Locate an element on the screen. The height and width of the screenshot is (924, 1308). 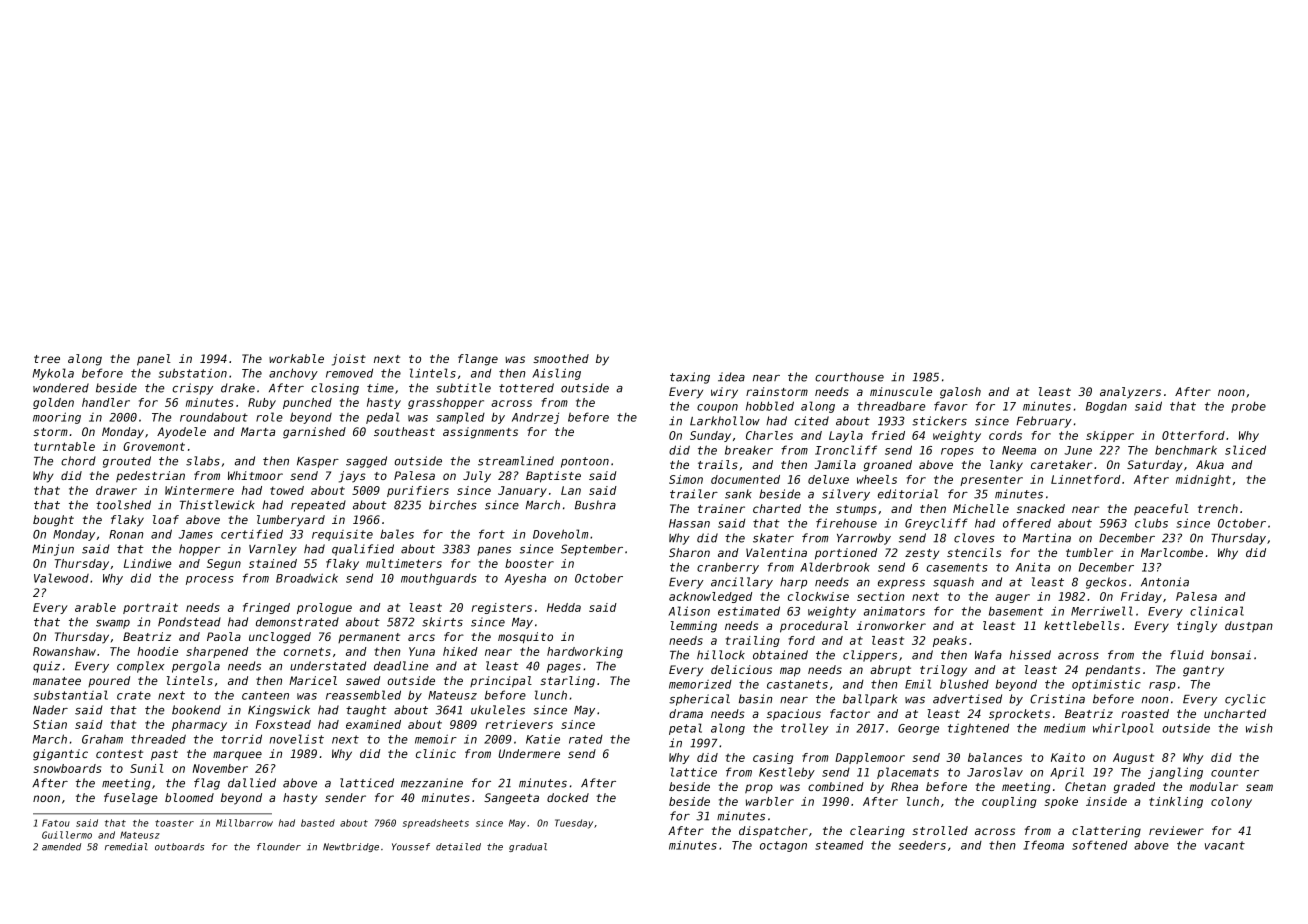
September is located at coordinates (592, 550).
